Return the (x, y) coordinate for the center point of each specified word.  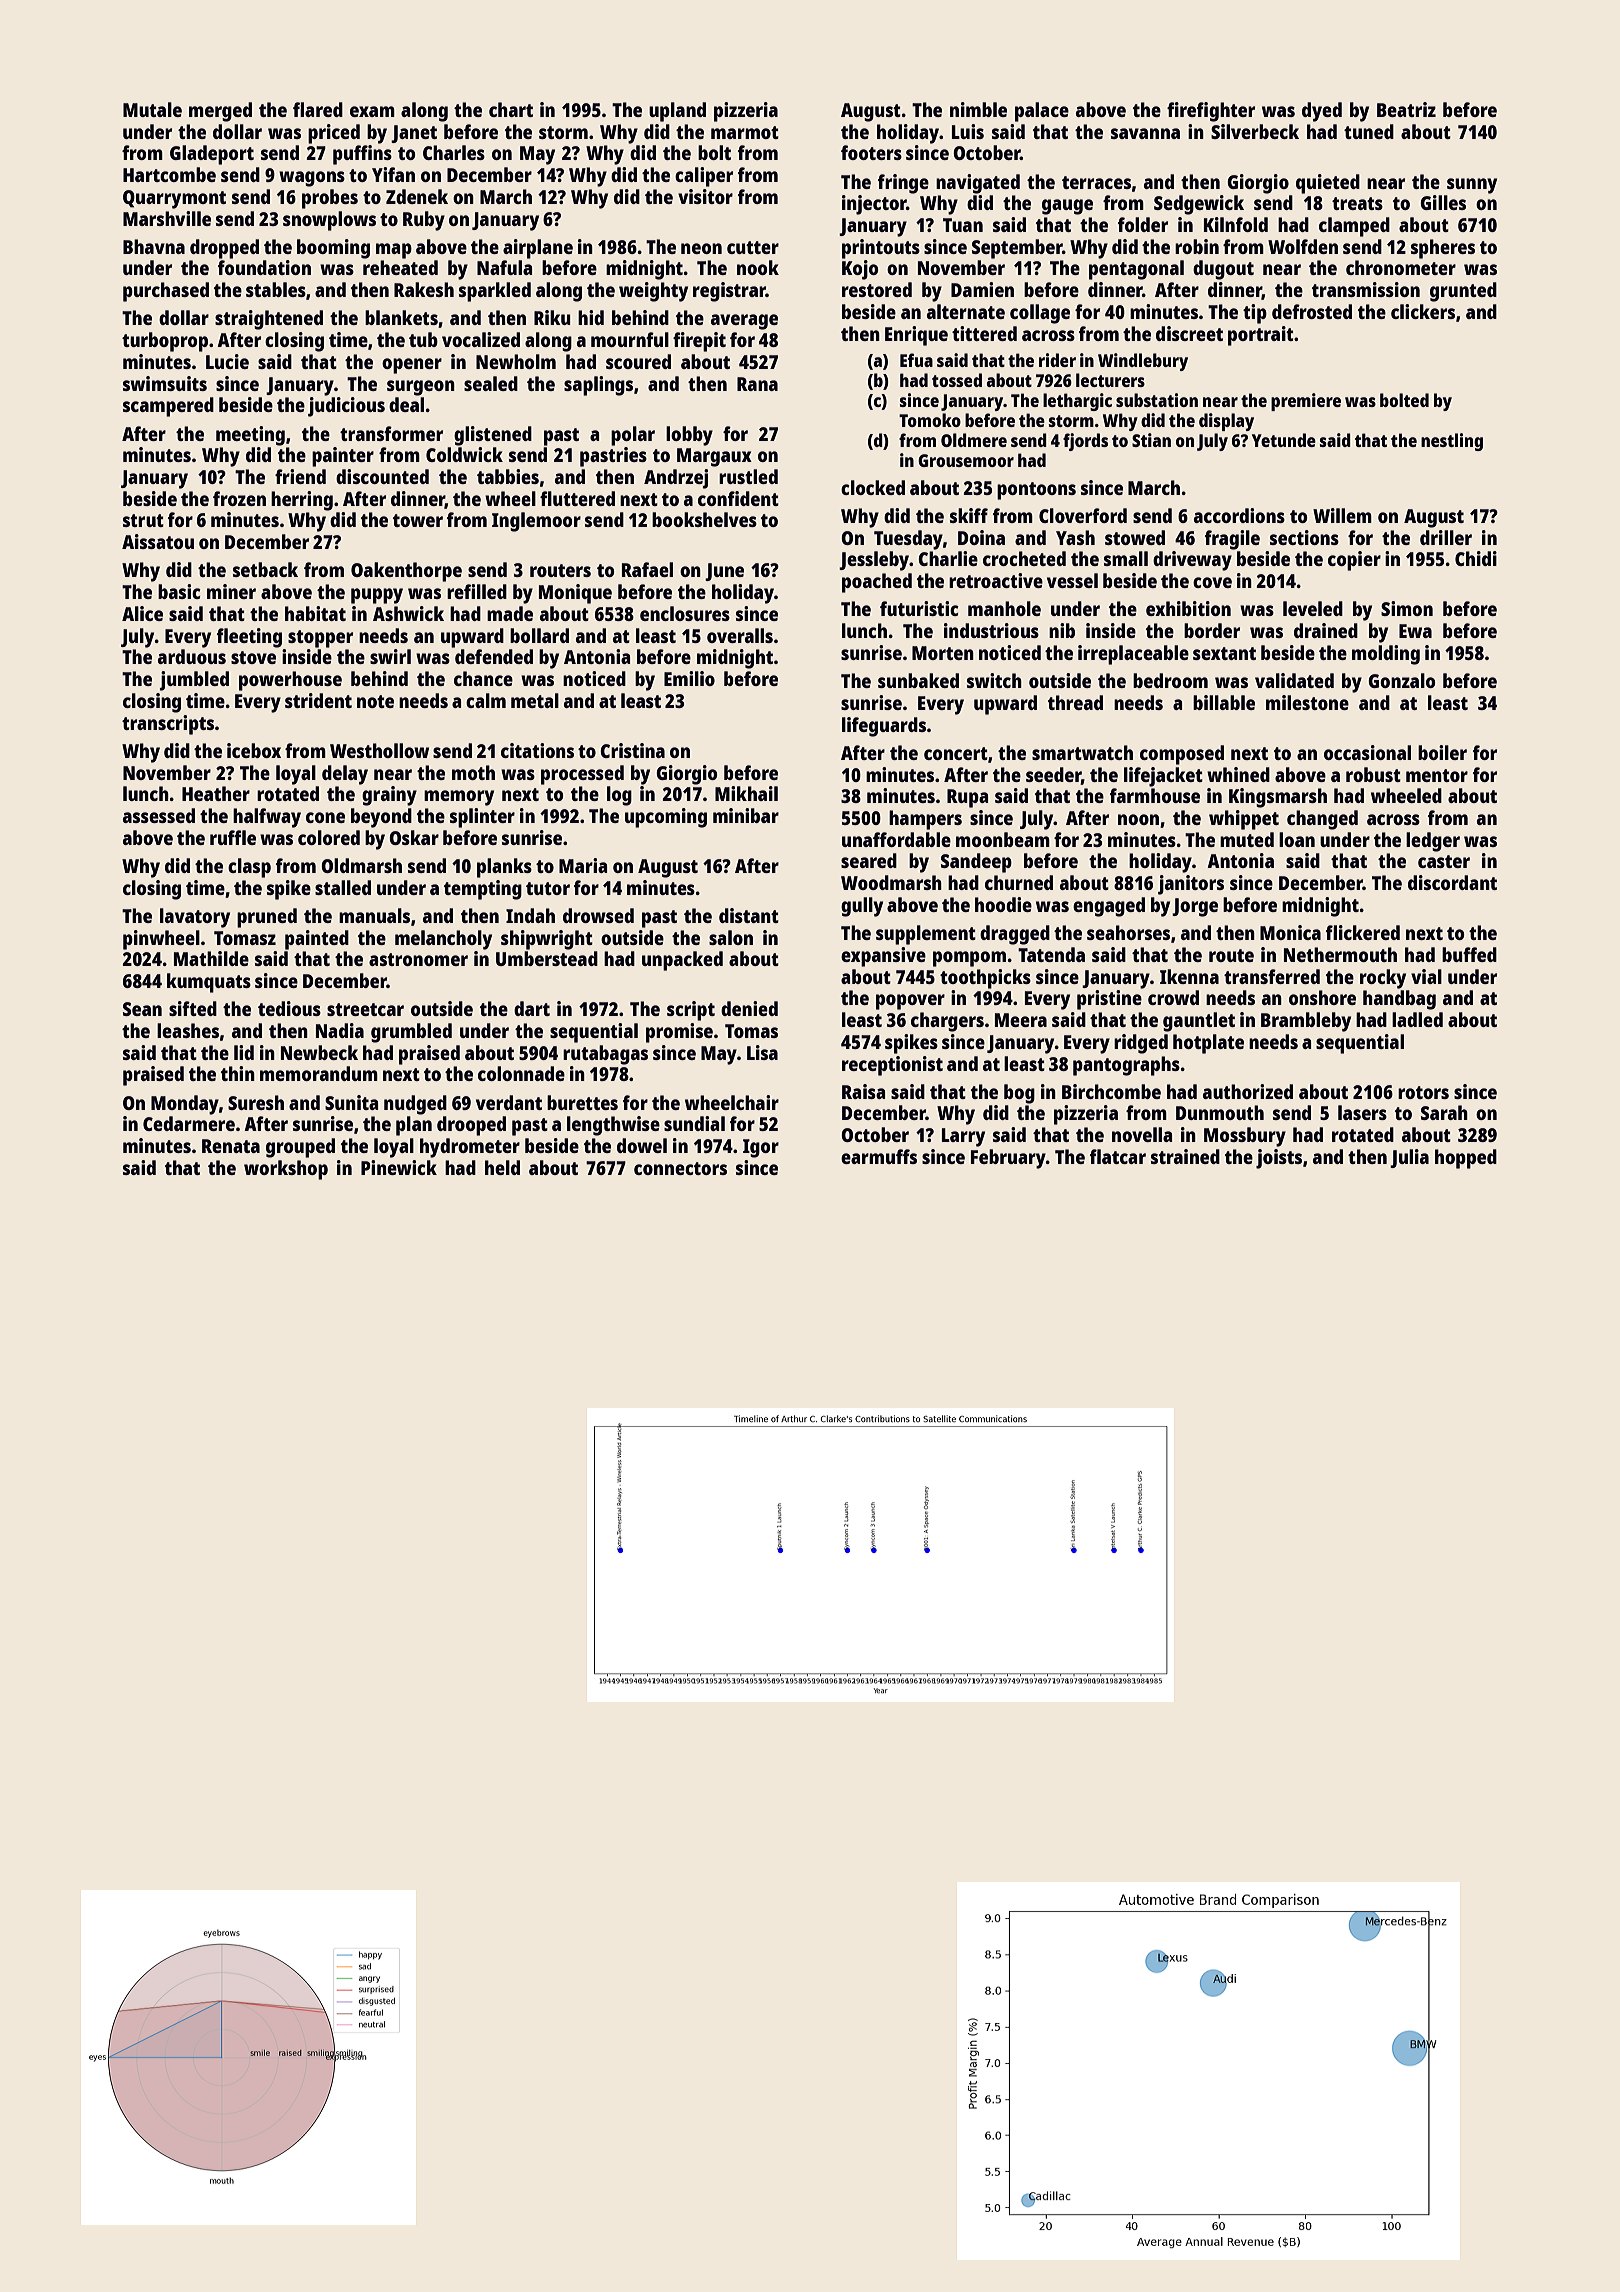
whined (1238, 774)
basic (179, 591)
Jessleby (874, 561)
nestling (1452, 442)
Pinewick (399, 1167)
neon (701, 248)
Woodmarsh (891, 882)
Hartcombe (169, 174)
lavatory (195, 918)
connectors (680, 1168)
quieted (1328, 184)
